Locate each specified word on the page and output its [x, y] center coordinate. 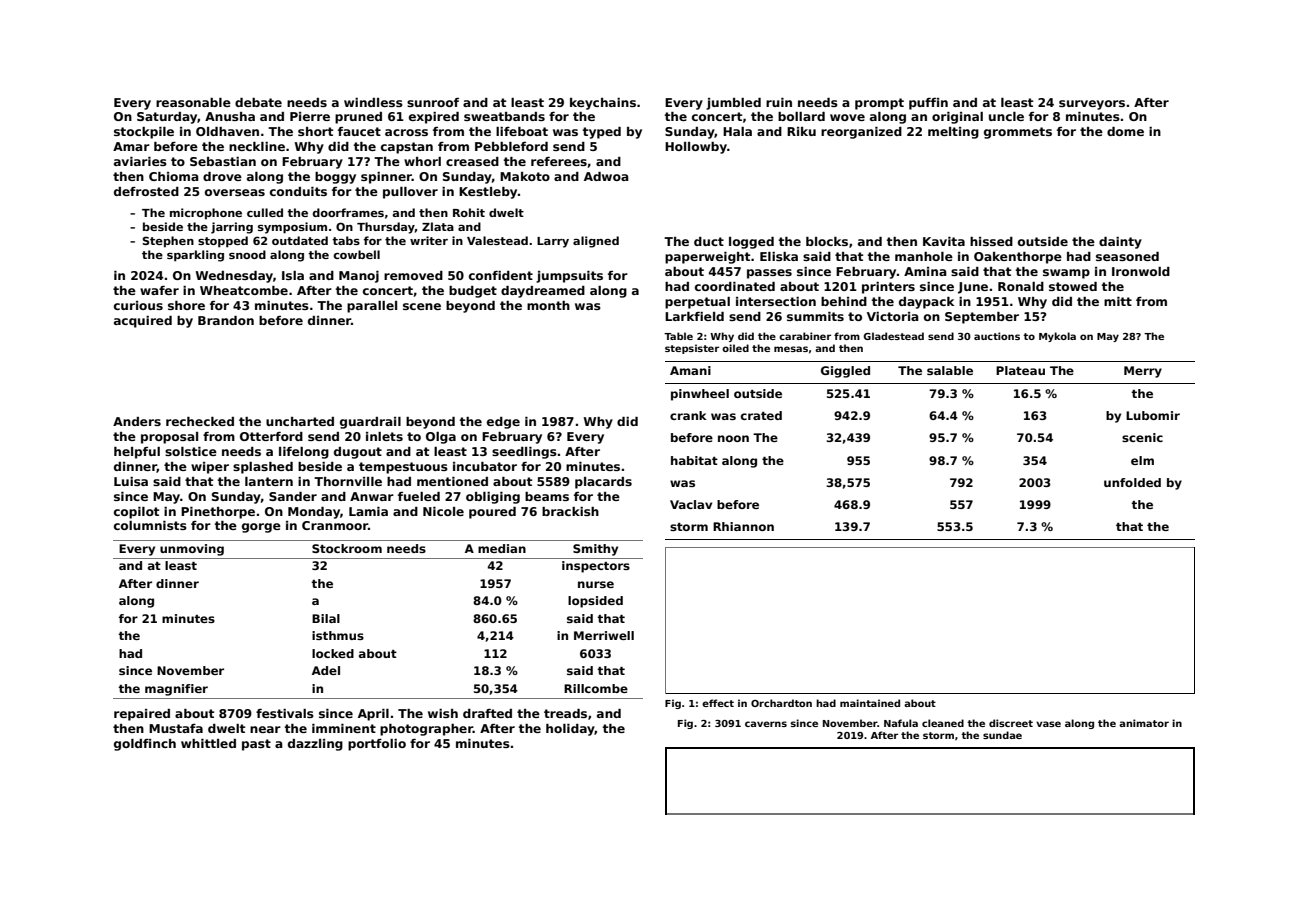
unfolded [1132, 482]
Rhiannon [743, 526]
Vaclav [691, 504]
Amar [131, 146]
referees [559, 161]
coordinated [735, 286]
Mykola [1057, 337]
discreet [1011, 723]
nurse [596, 584]
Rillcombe [596, 688]
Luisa [131, 481]
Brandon [226, 320]
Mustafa [176, 728]
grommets [1018, 133]
